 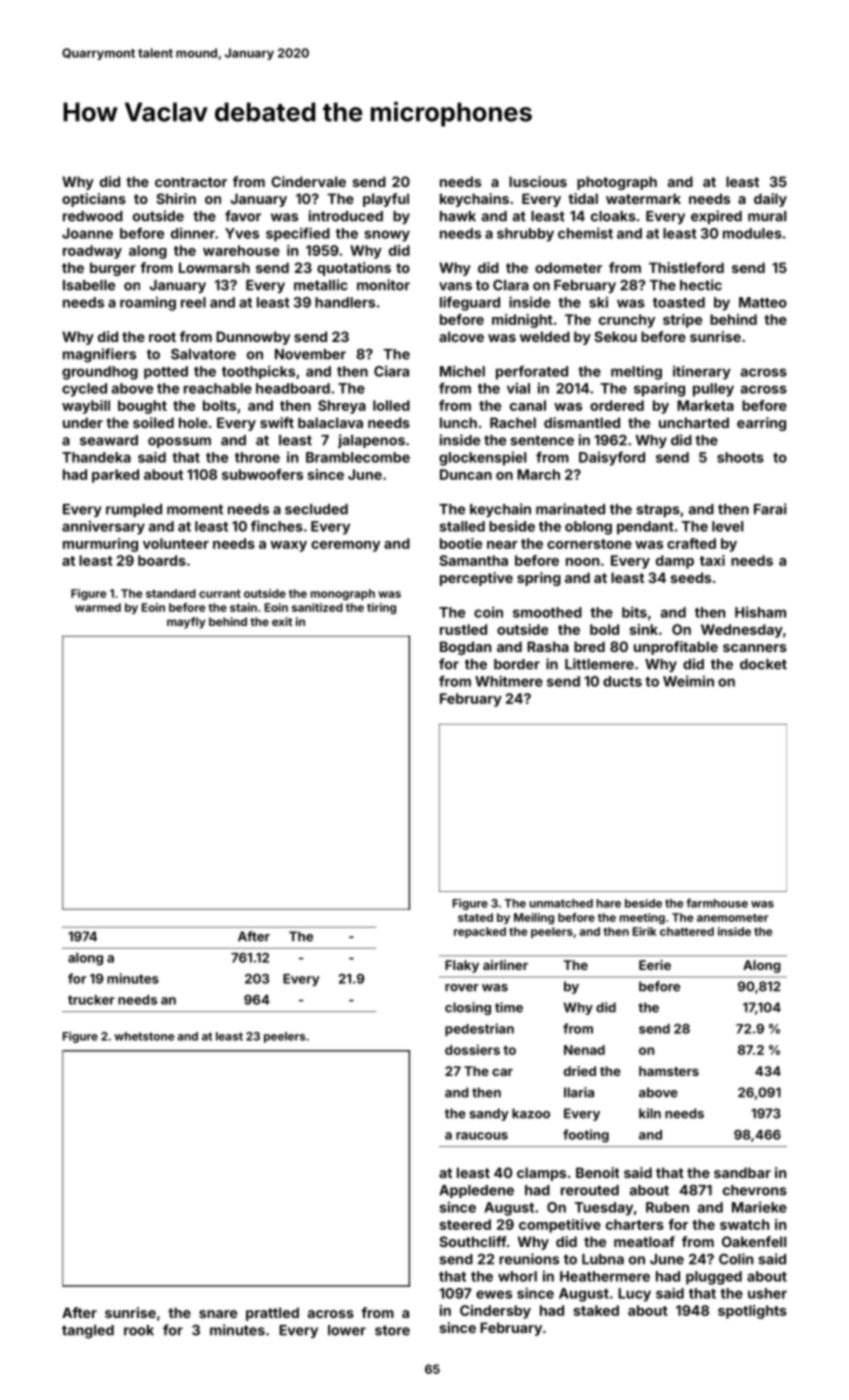 I want to click on sandbar, so click(x=742, y=1172).
